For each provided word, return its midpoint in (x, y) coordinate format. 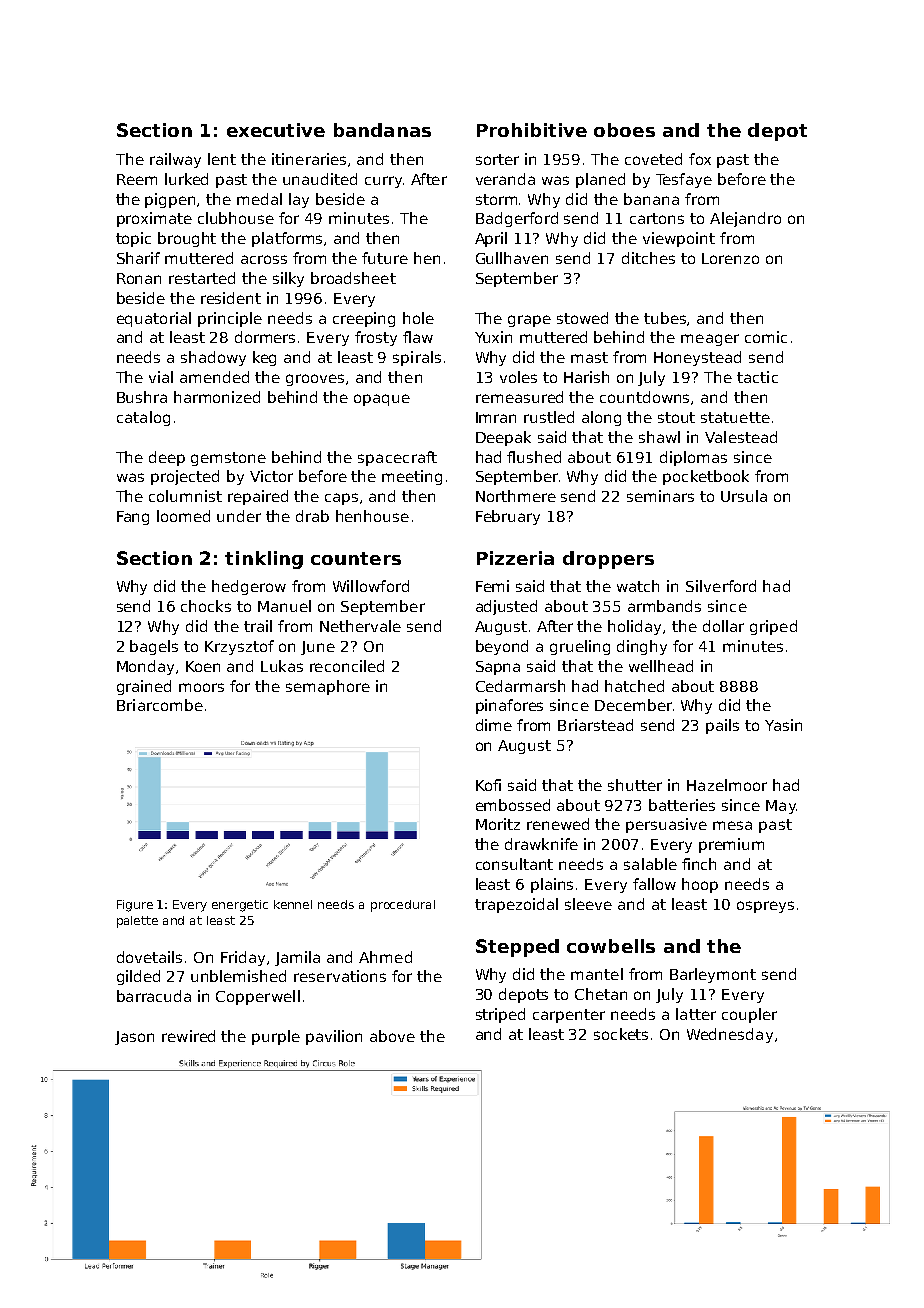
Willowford (371, 586)
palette (137, 922)
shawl (659, 437)
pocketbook (706, 477)
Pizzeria (515, 558)
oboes (624, 130)
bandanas (382, 130)
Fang (133, 518)
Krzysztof (239, 647)
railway (175, 160)
